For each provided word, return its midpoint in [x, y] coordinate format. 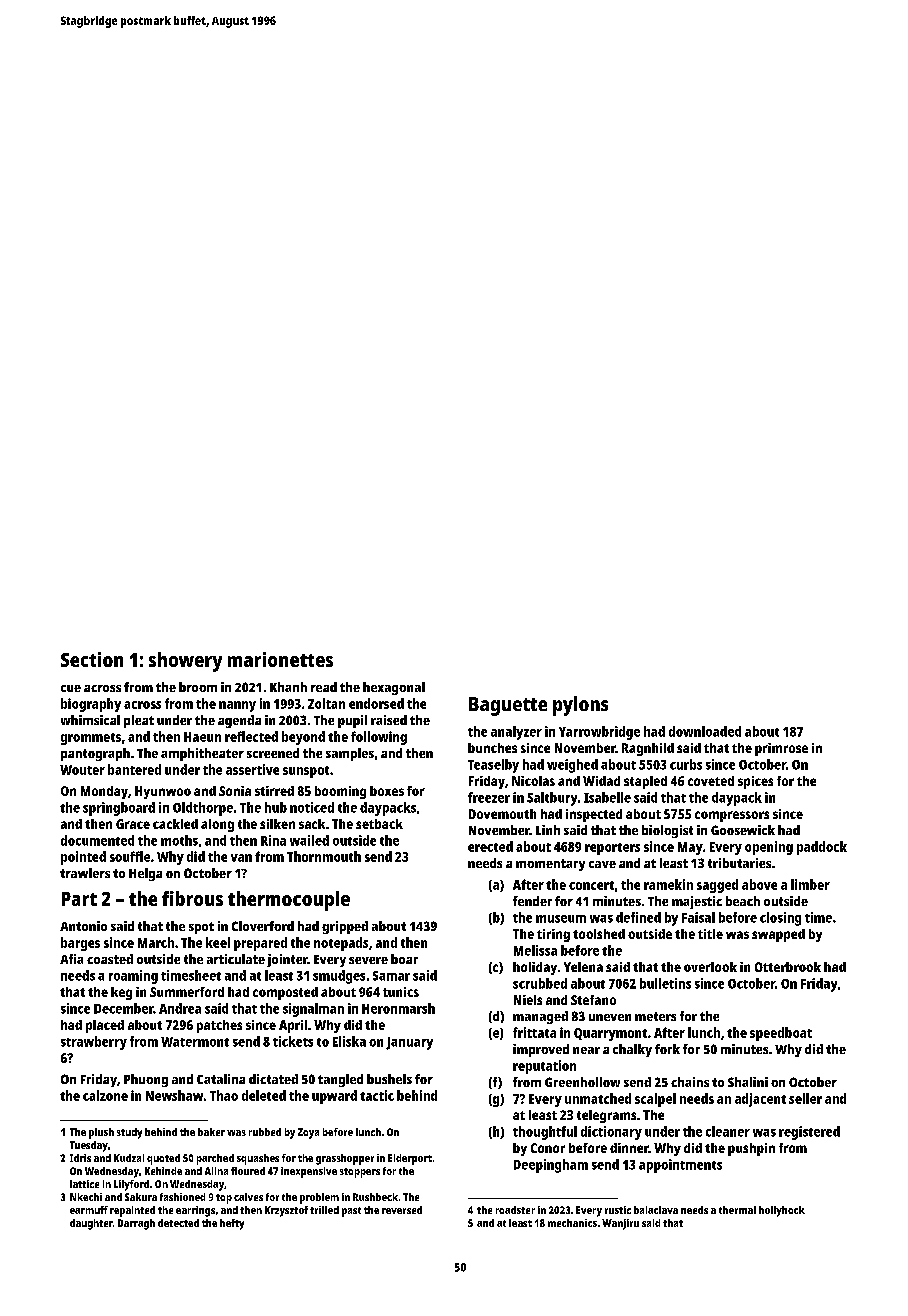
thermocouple [289, 901]
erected [490, 846]
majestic [697, 902]
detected [178, 1223]
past [351, 1212]
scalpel [655, 1100]
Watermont [195, 1042]
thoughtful [545, 1133]
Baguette [508, 706]
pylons [580, 706]
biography [91, 705]
